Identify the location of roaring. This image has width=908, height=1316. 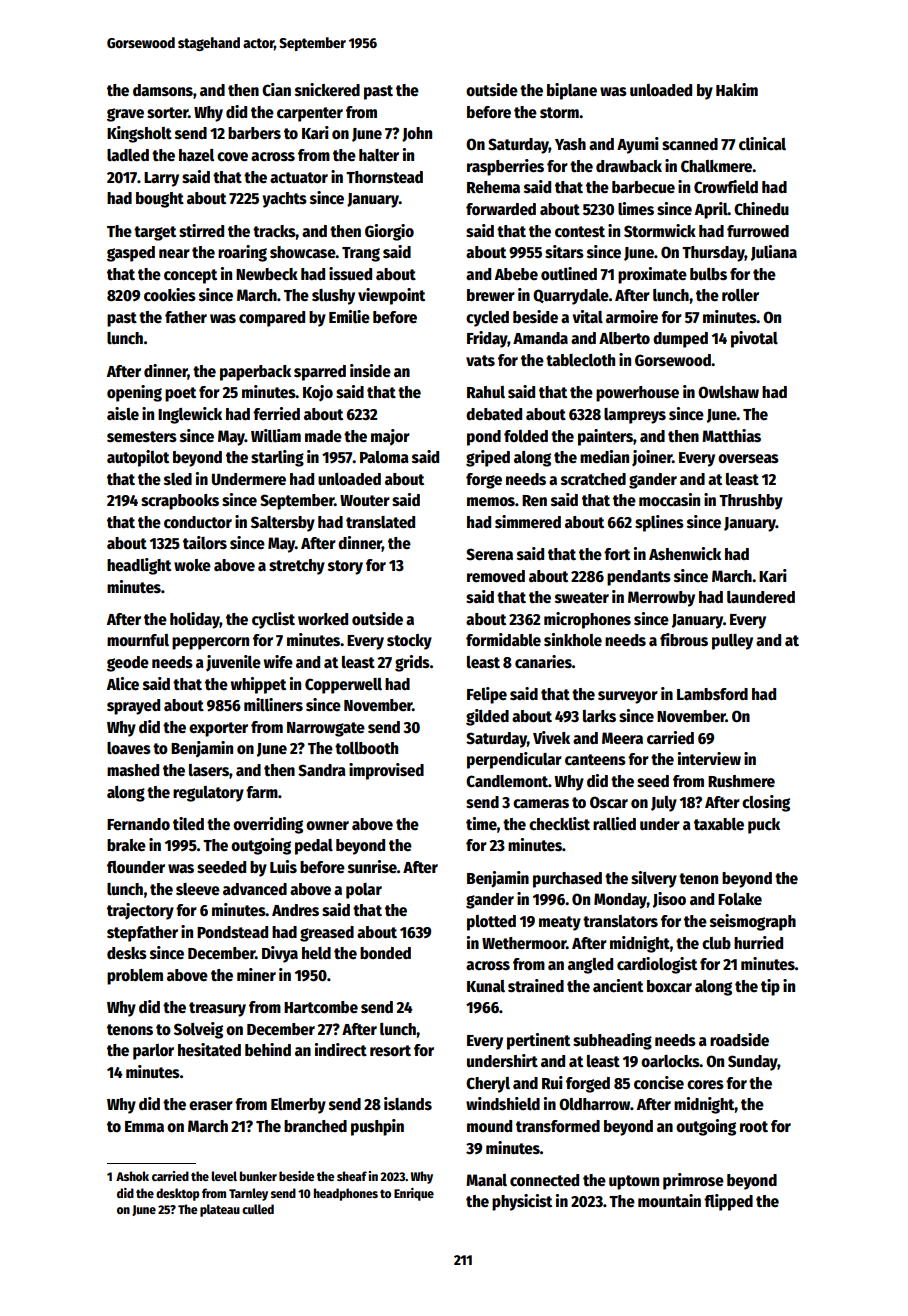
(242, 253).
